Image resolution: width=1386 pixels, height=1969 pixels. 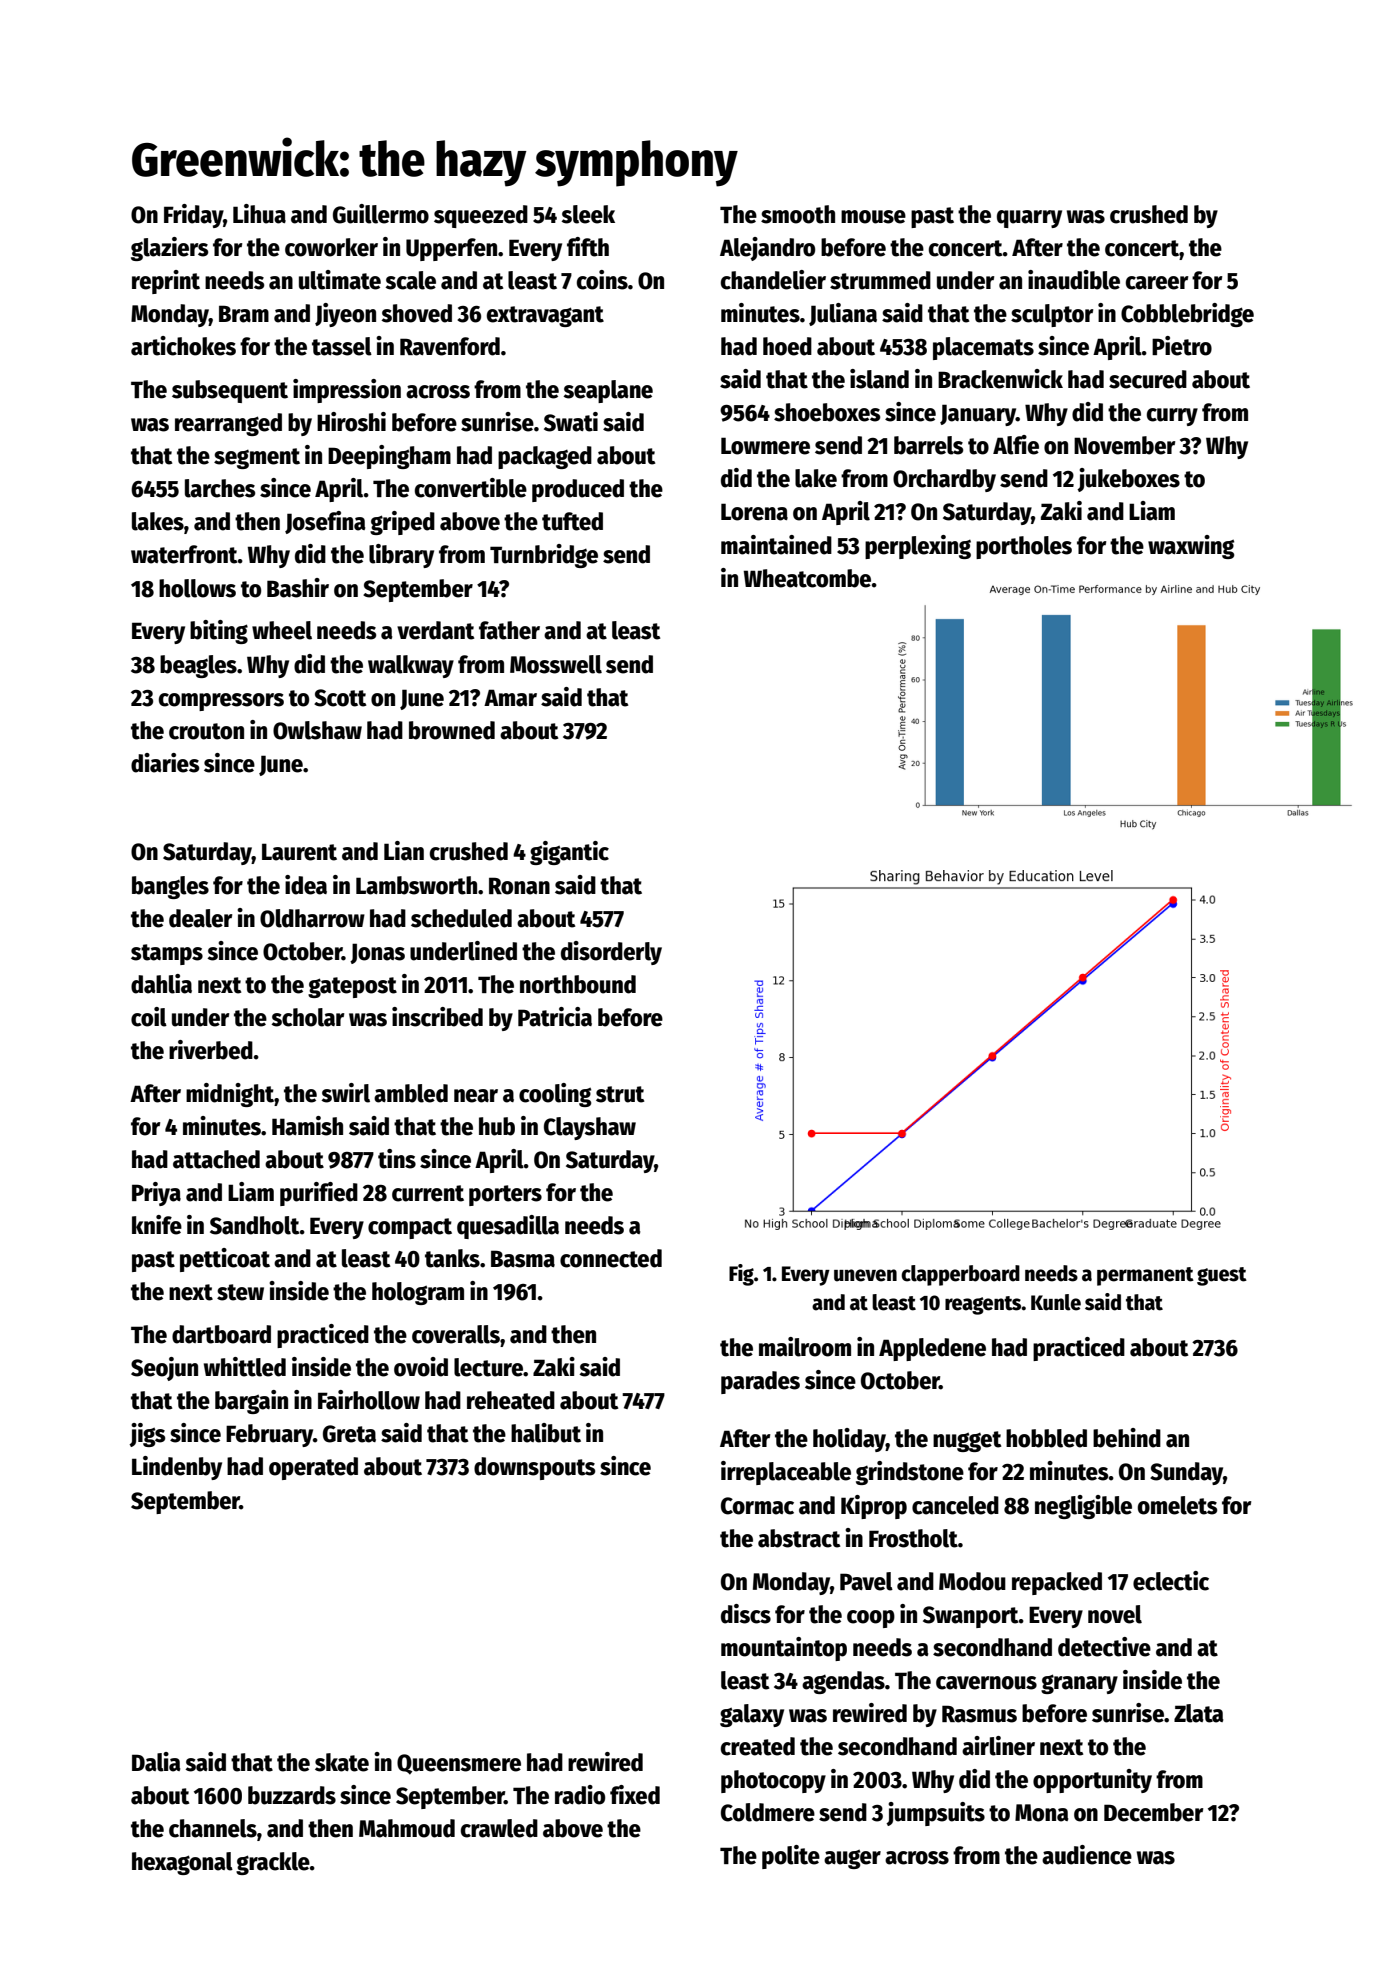 I want to click on Dalia, so click(x=156, y=1762).
